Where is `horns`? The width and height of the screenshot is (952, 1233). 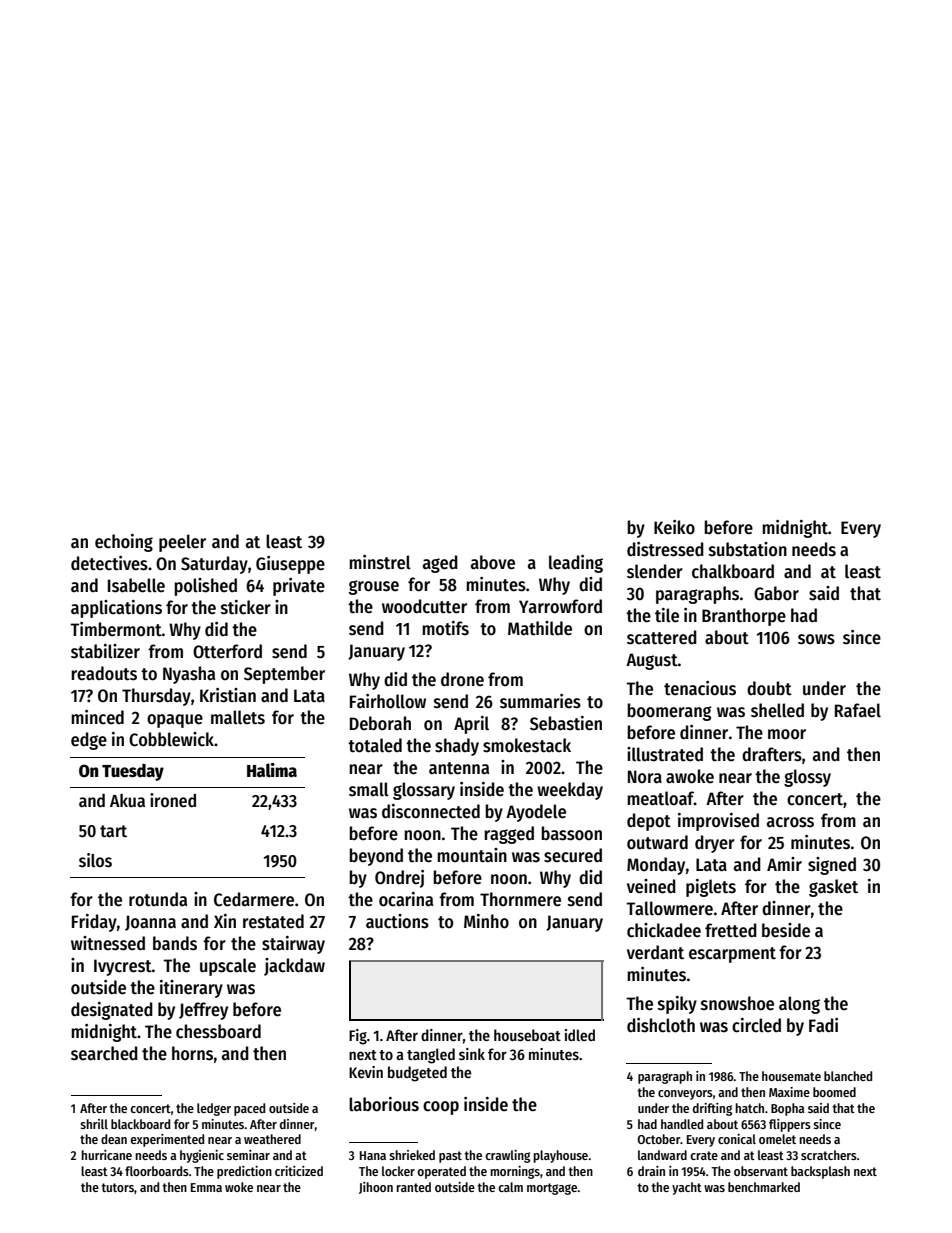
horns is located at coordinates (192, 1053).
